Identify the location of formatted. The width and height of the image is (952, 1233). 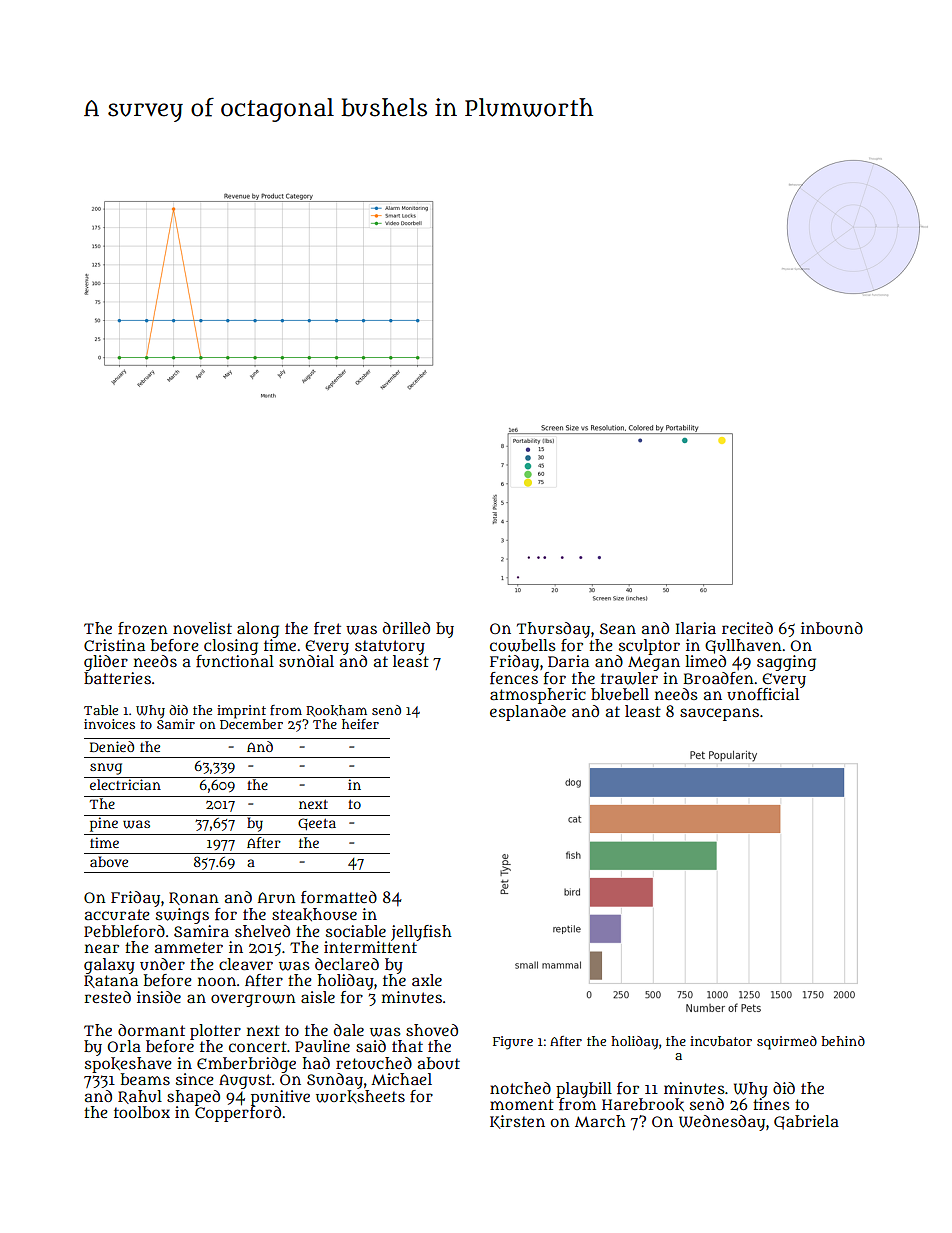
(339, 897).
